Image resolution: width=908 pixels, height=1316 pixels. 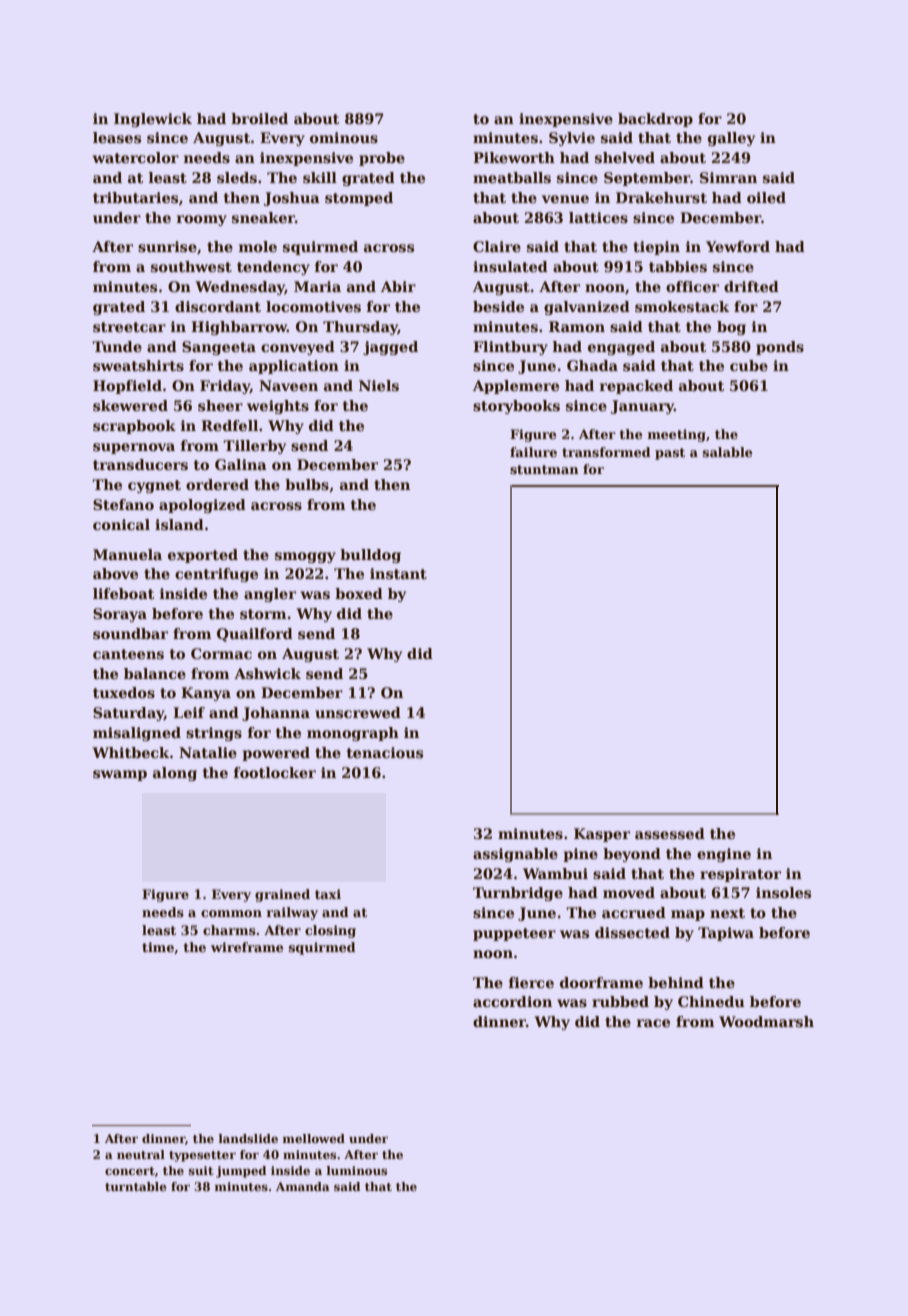 What do you see at coordinates (158, 947) in the page?
I see `time` at bounding box center [158, 947].
